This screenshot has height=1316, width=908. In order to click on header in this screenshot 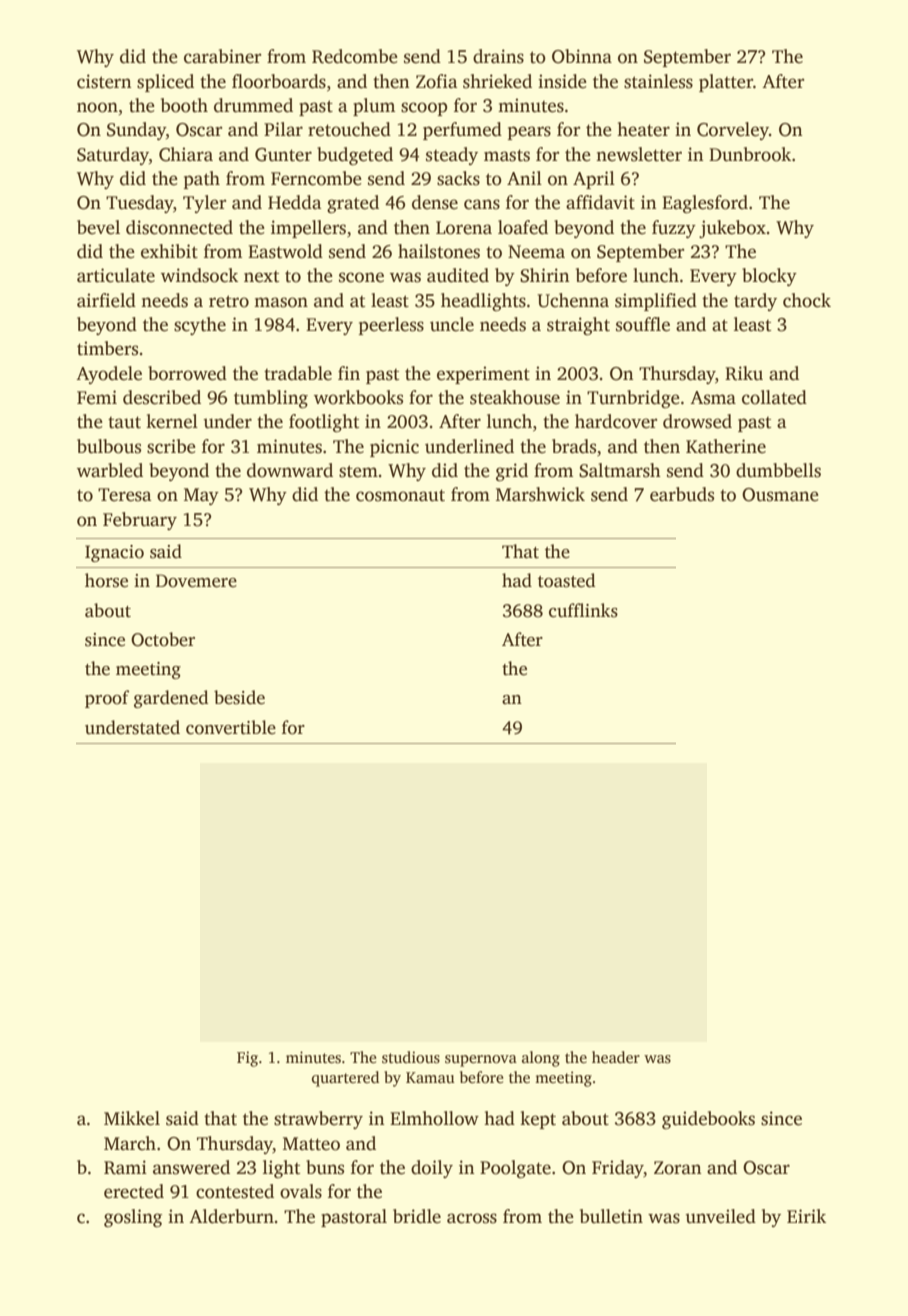, I will do `click(616, 1057)`.
